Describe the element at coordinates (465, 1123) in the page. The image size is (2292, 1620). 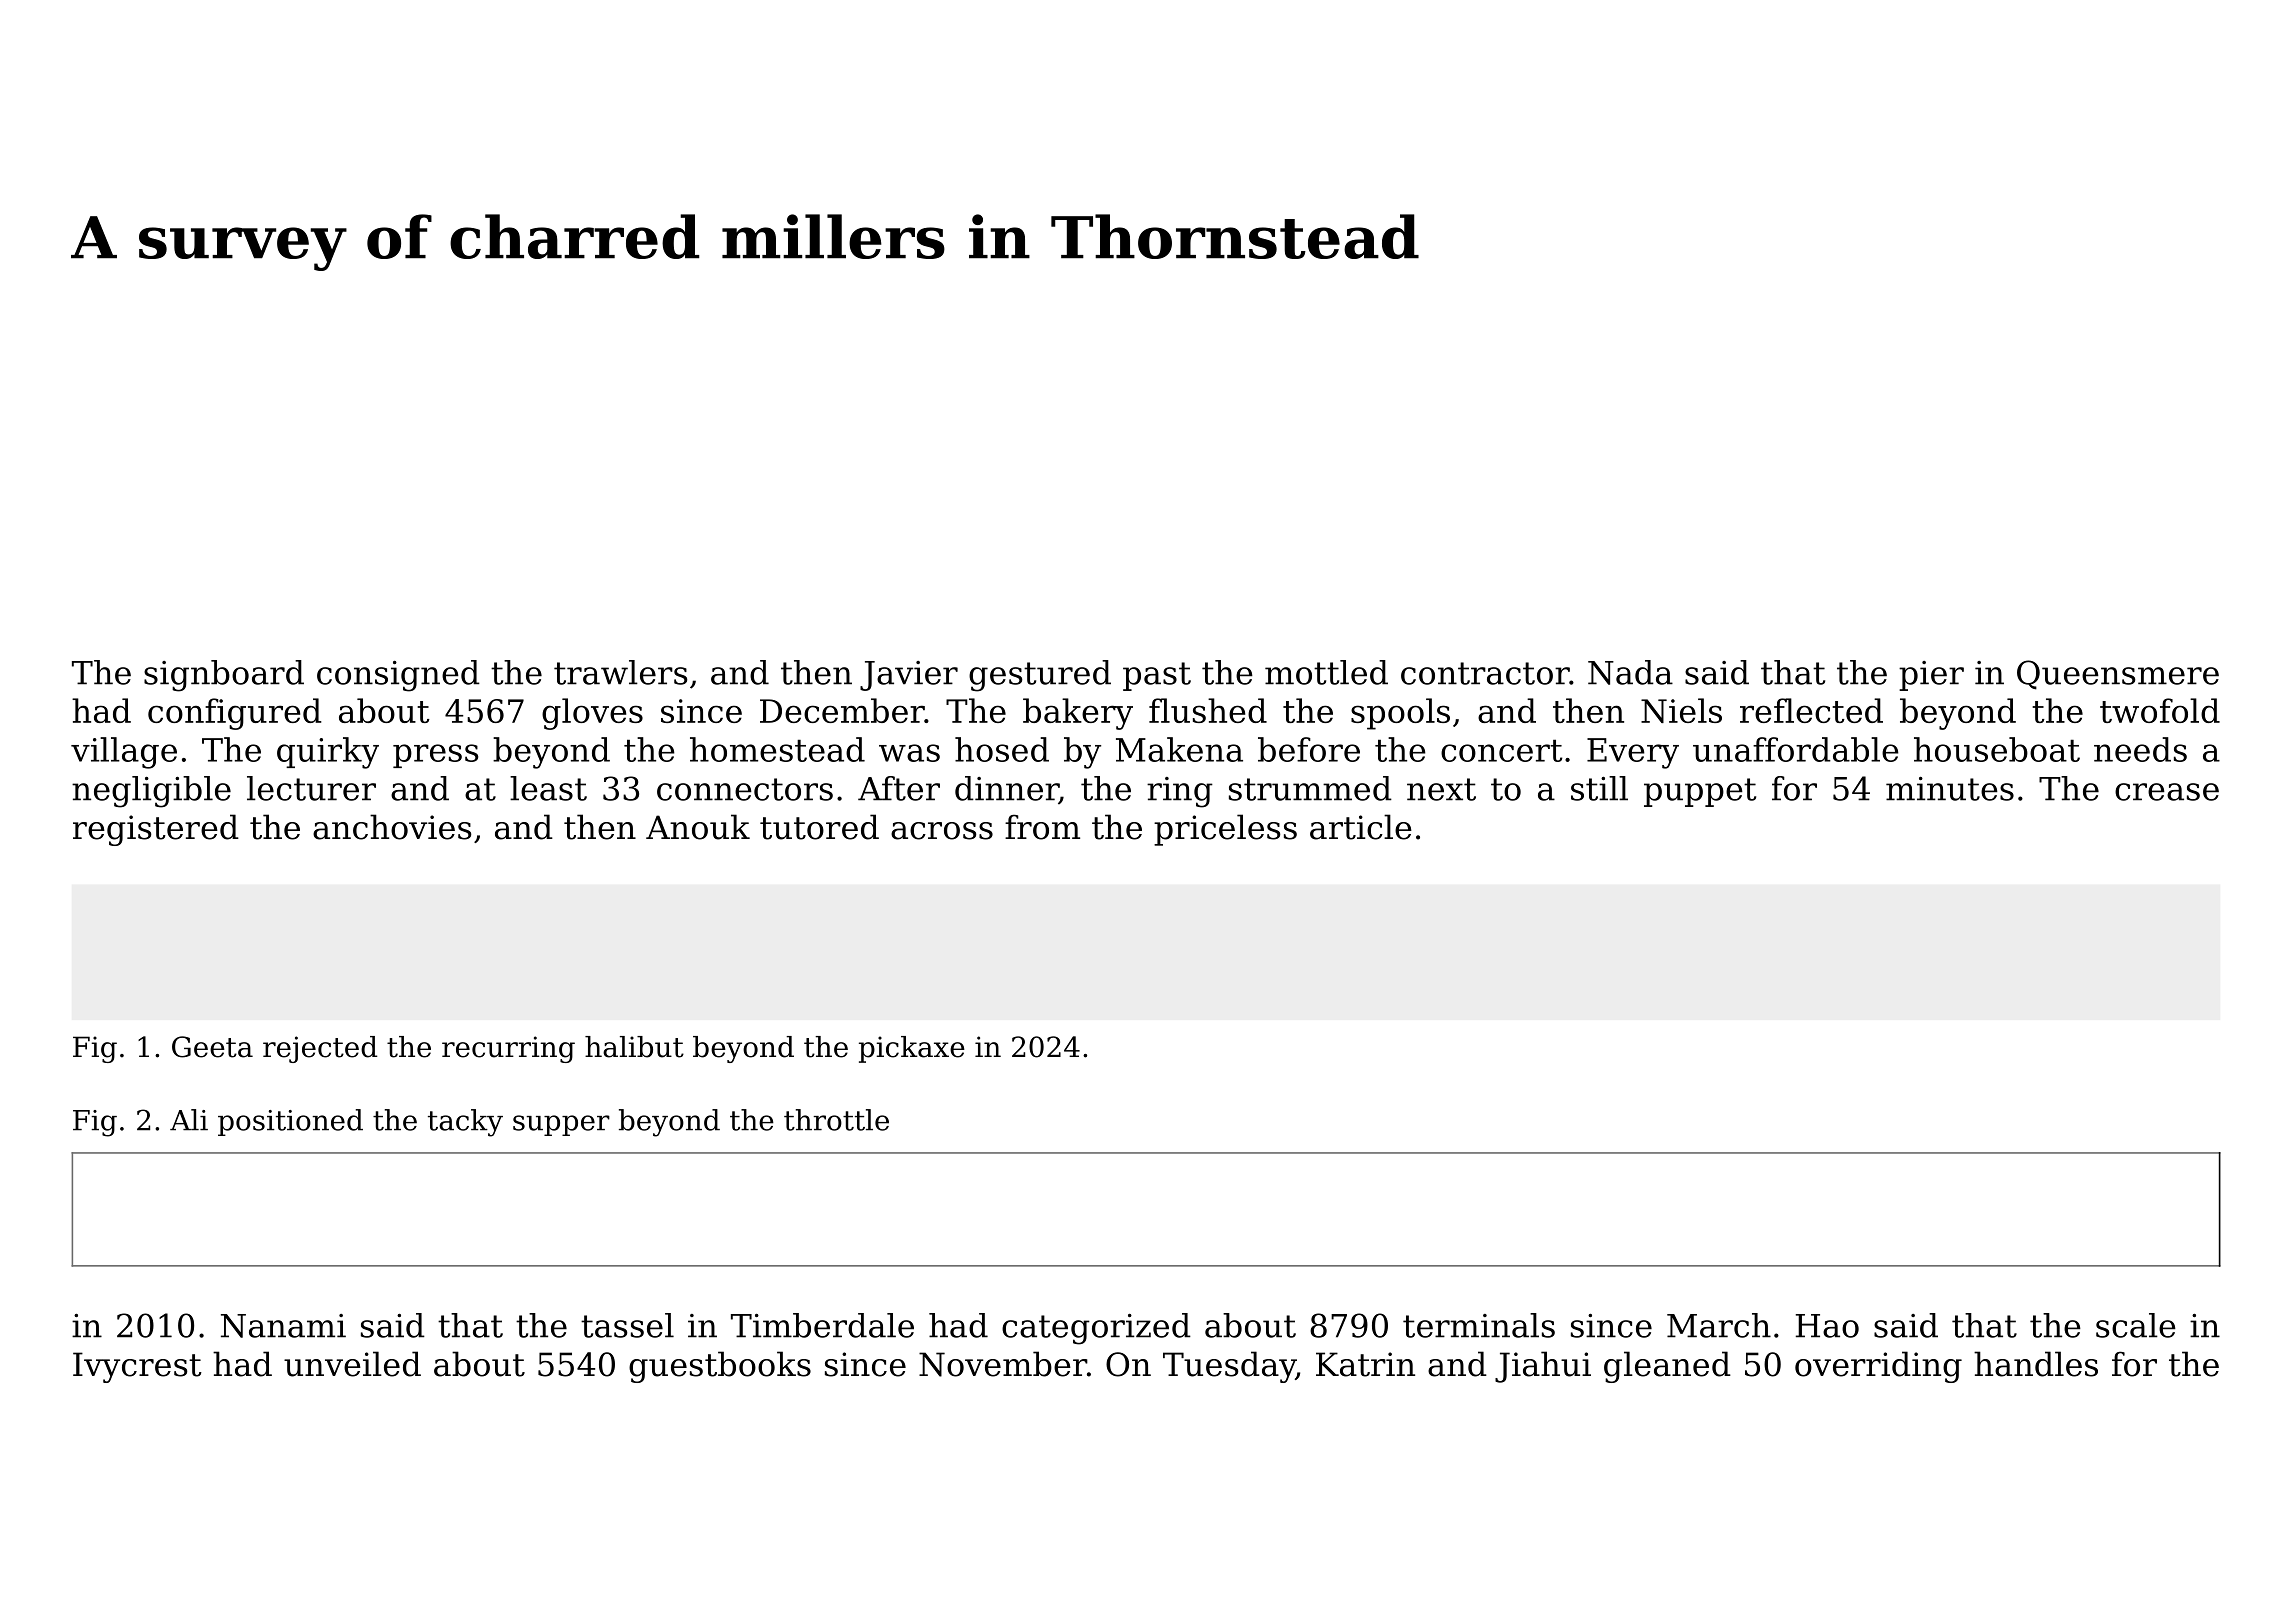
I see `tacky` at that location.
